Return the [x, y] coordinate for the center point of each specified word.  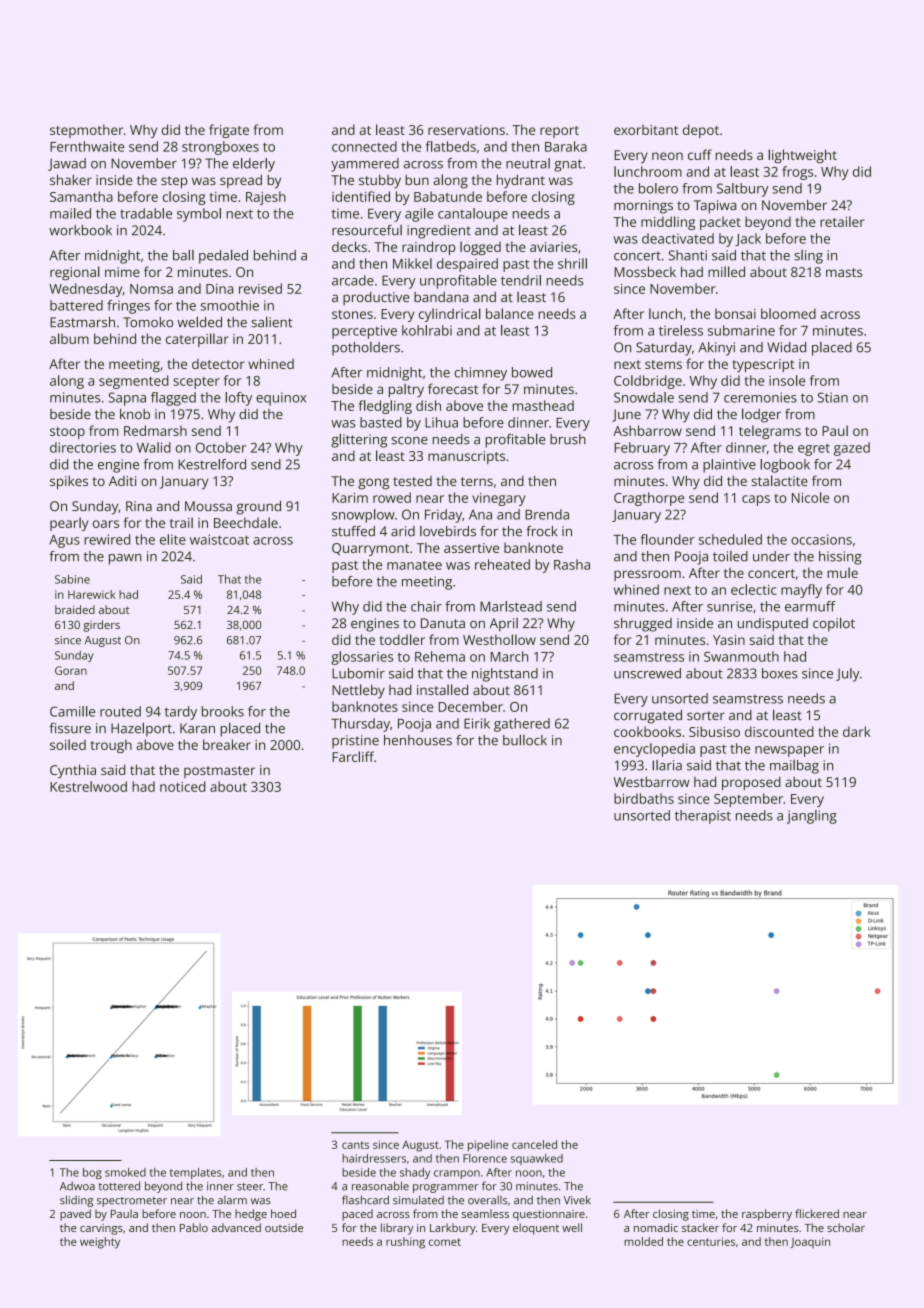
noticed [182, 786]
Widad [786, 347]
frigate [229, 131]
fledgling [385, 407]
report [559, 132]
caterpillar [197, 340]
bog [92, 1173]
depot [701, 131]
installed [442, 689]
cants [355, 1145]
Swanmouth [741, 656]
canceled [534, 1144]
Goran [71, 670]
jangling [812, 817]
